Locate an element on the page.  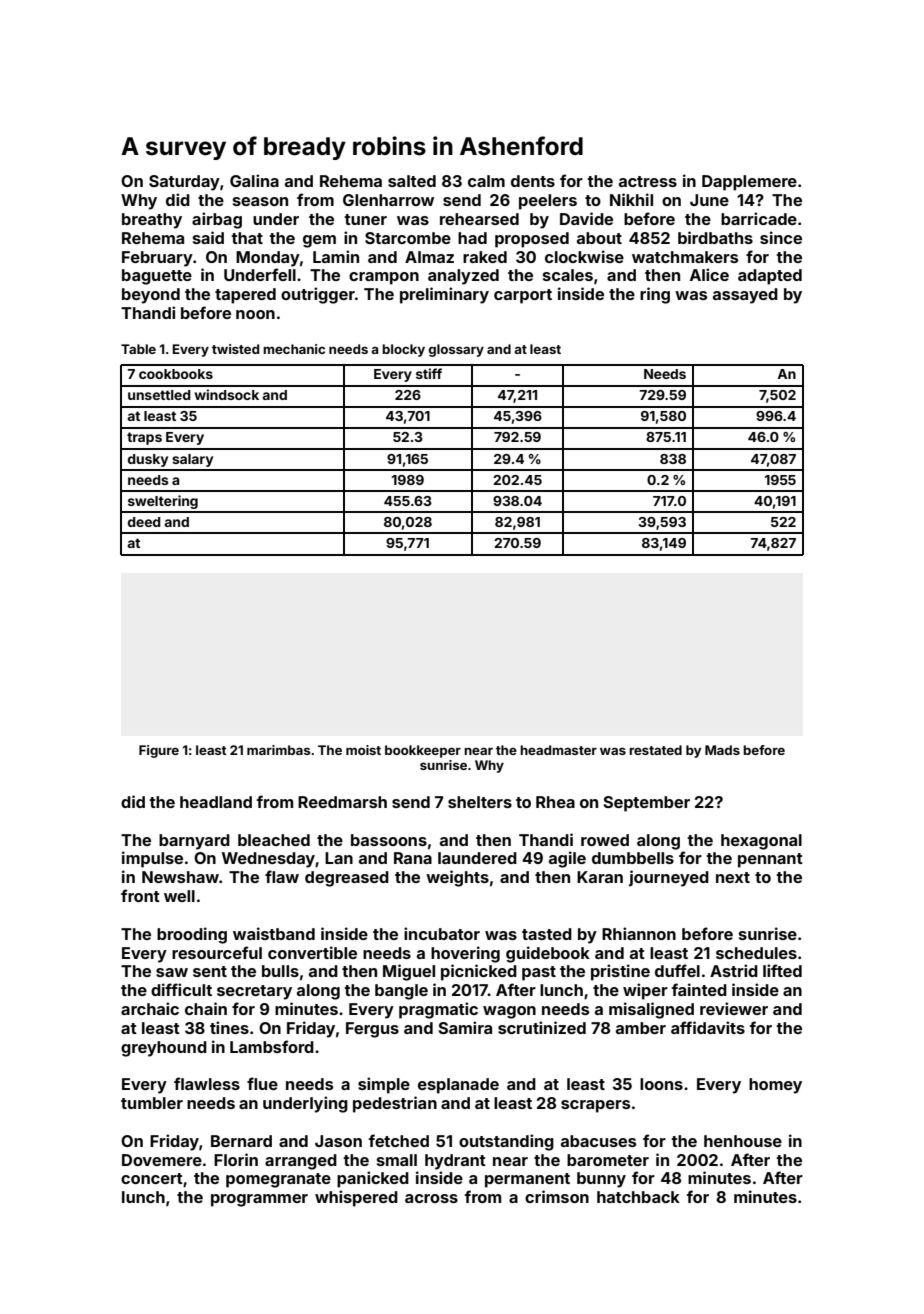
Glenharrow is located at coordinates (388, 200).
